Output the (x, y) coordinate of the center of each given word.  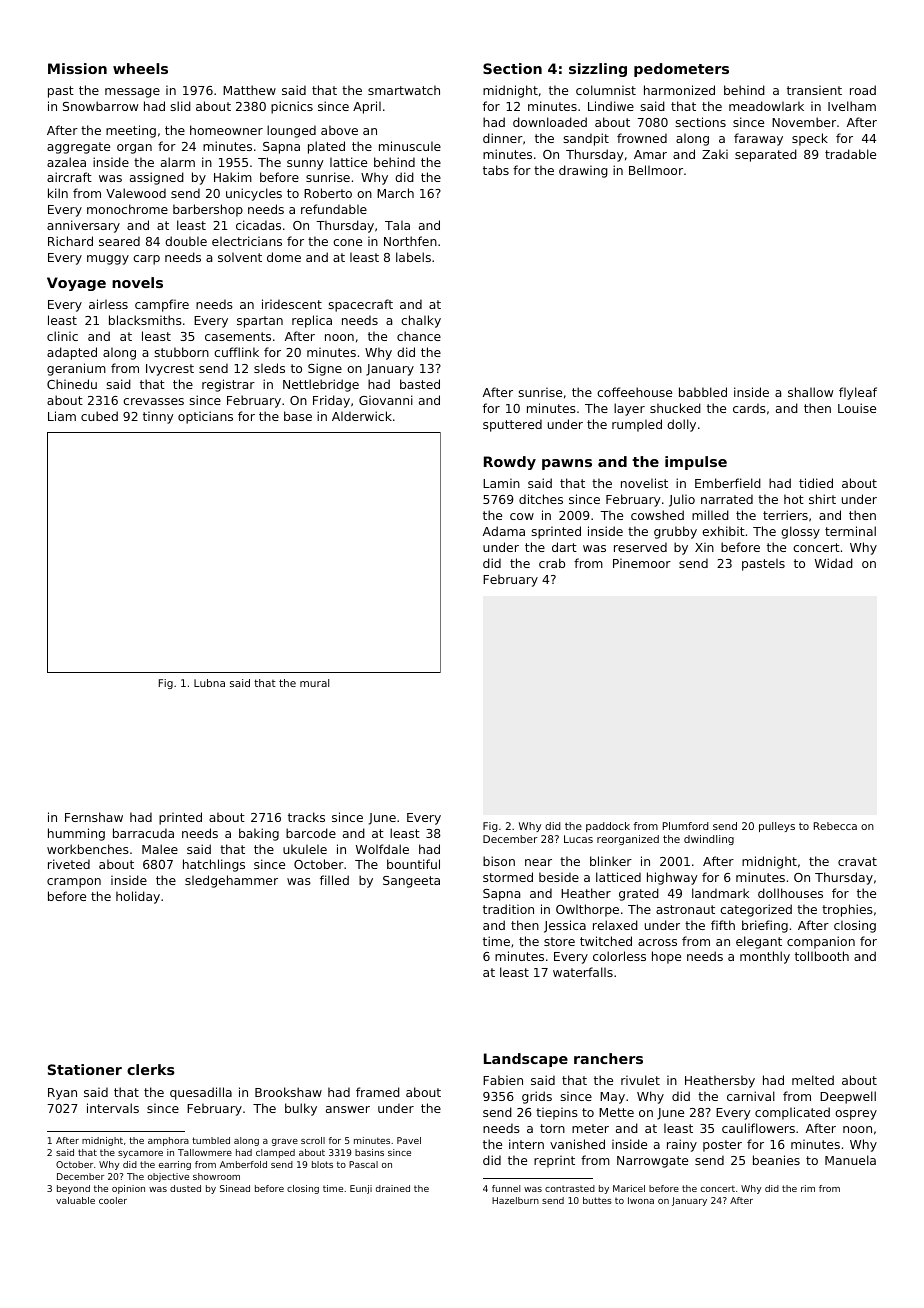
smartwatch (404, 90)
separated (766, 155)
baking (259, 834)
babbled (703, 392)
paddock (608, 827)
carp (146, 260)
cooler (113, 1200)
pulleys (777, 827)
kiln (58, 193)
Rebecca (835, 826)
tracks (306, 817)
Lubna (209, 683)
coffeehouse (634, 392)
